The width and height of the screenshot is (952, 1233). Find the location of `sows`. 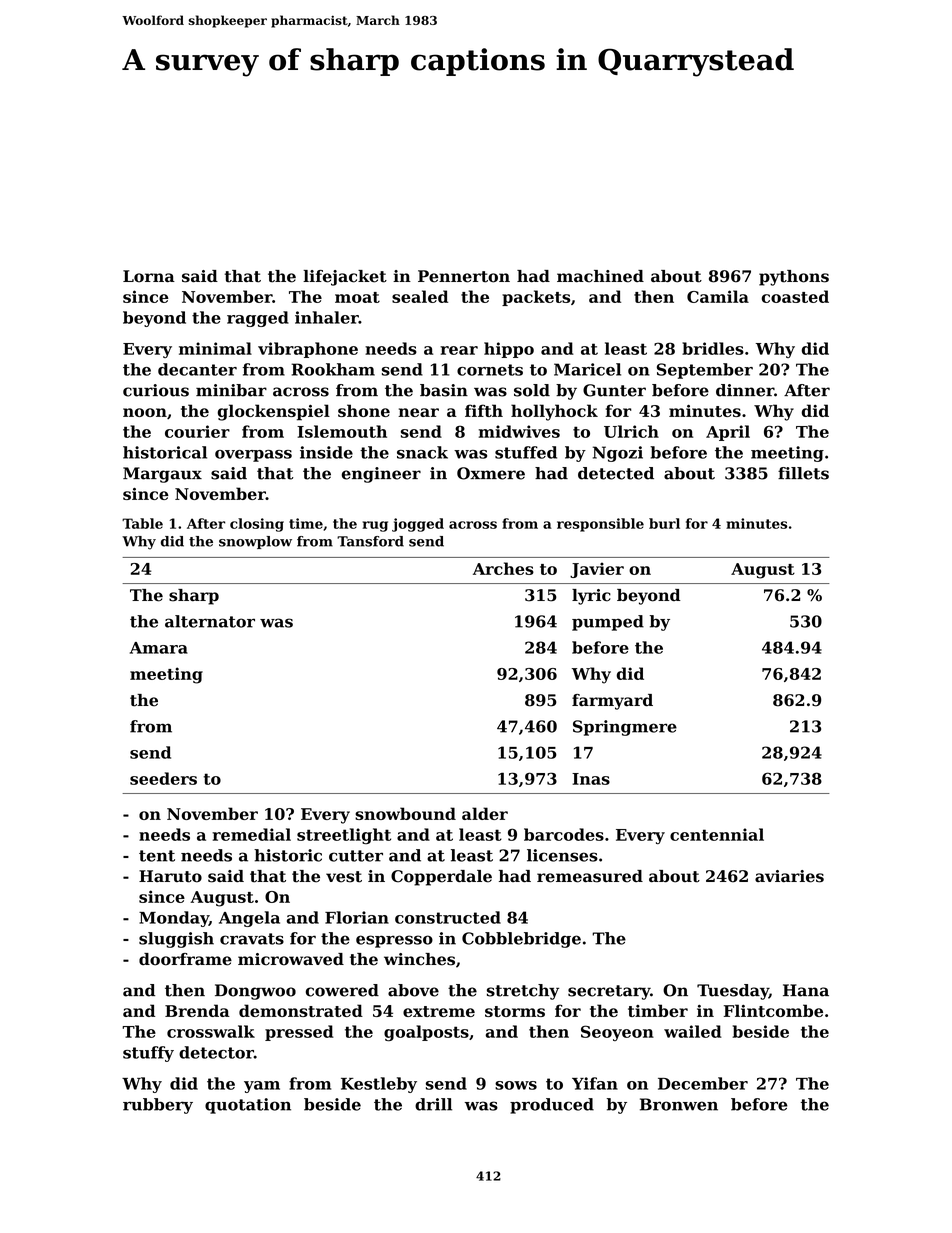

sows is located at coordinates (516, 1085).
